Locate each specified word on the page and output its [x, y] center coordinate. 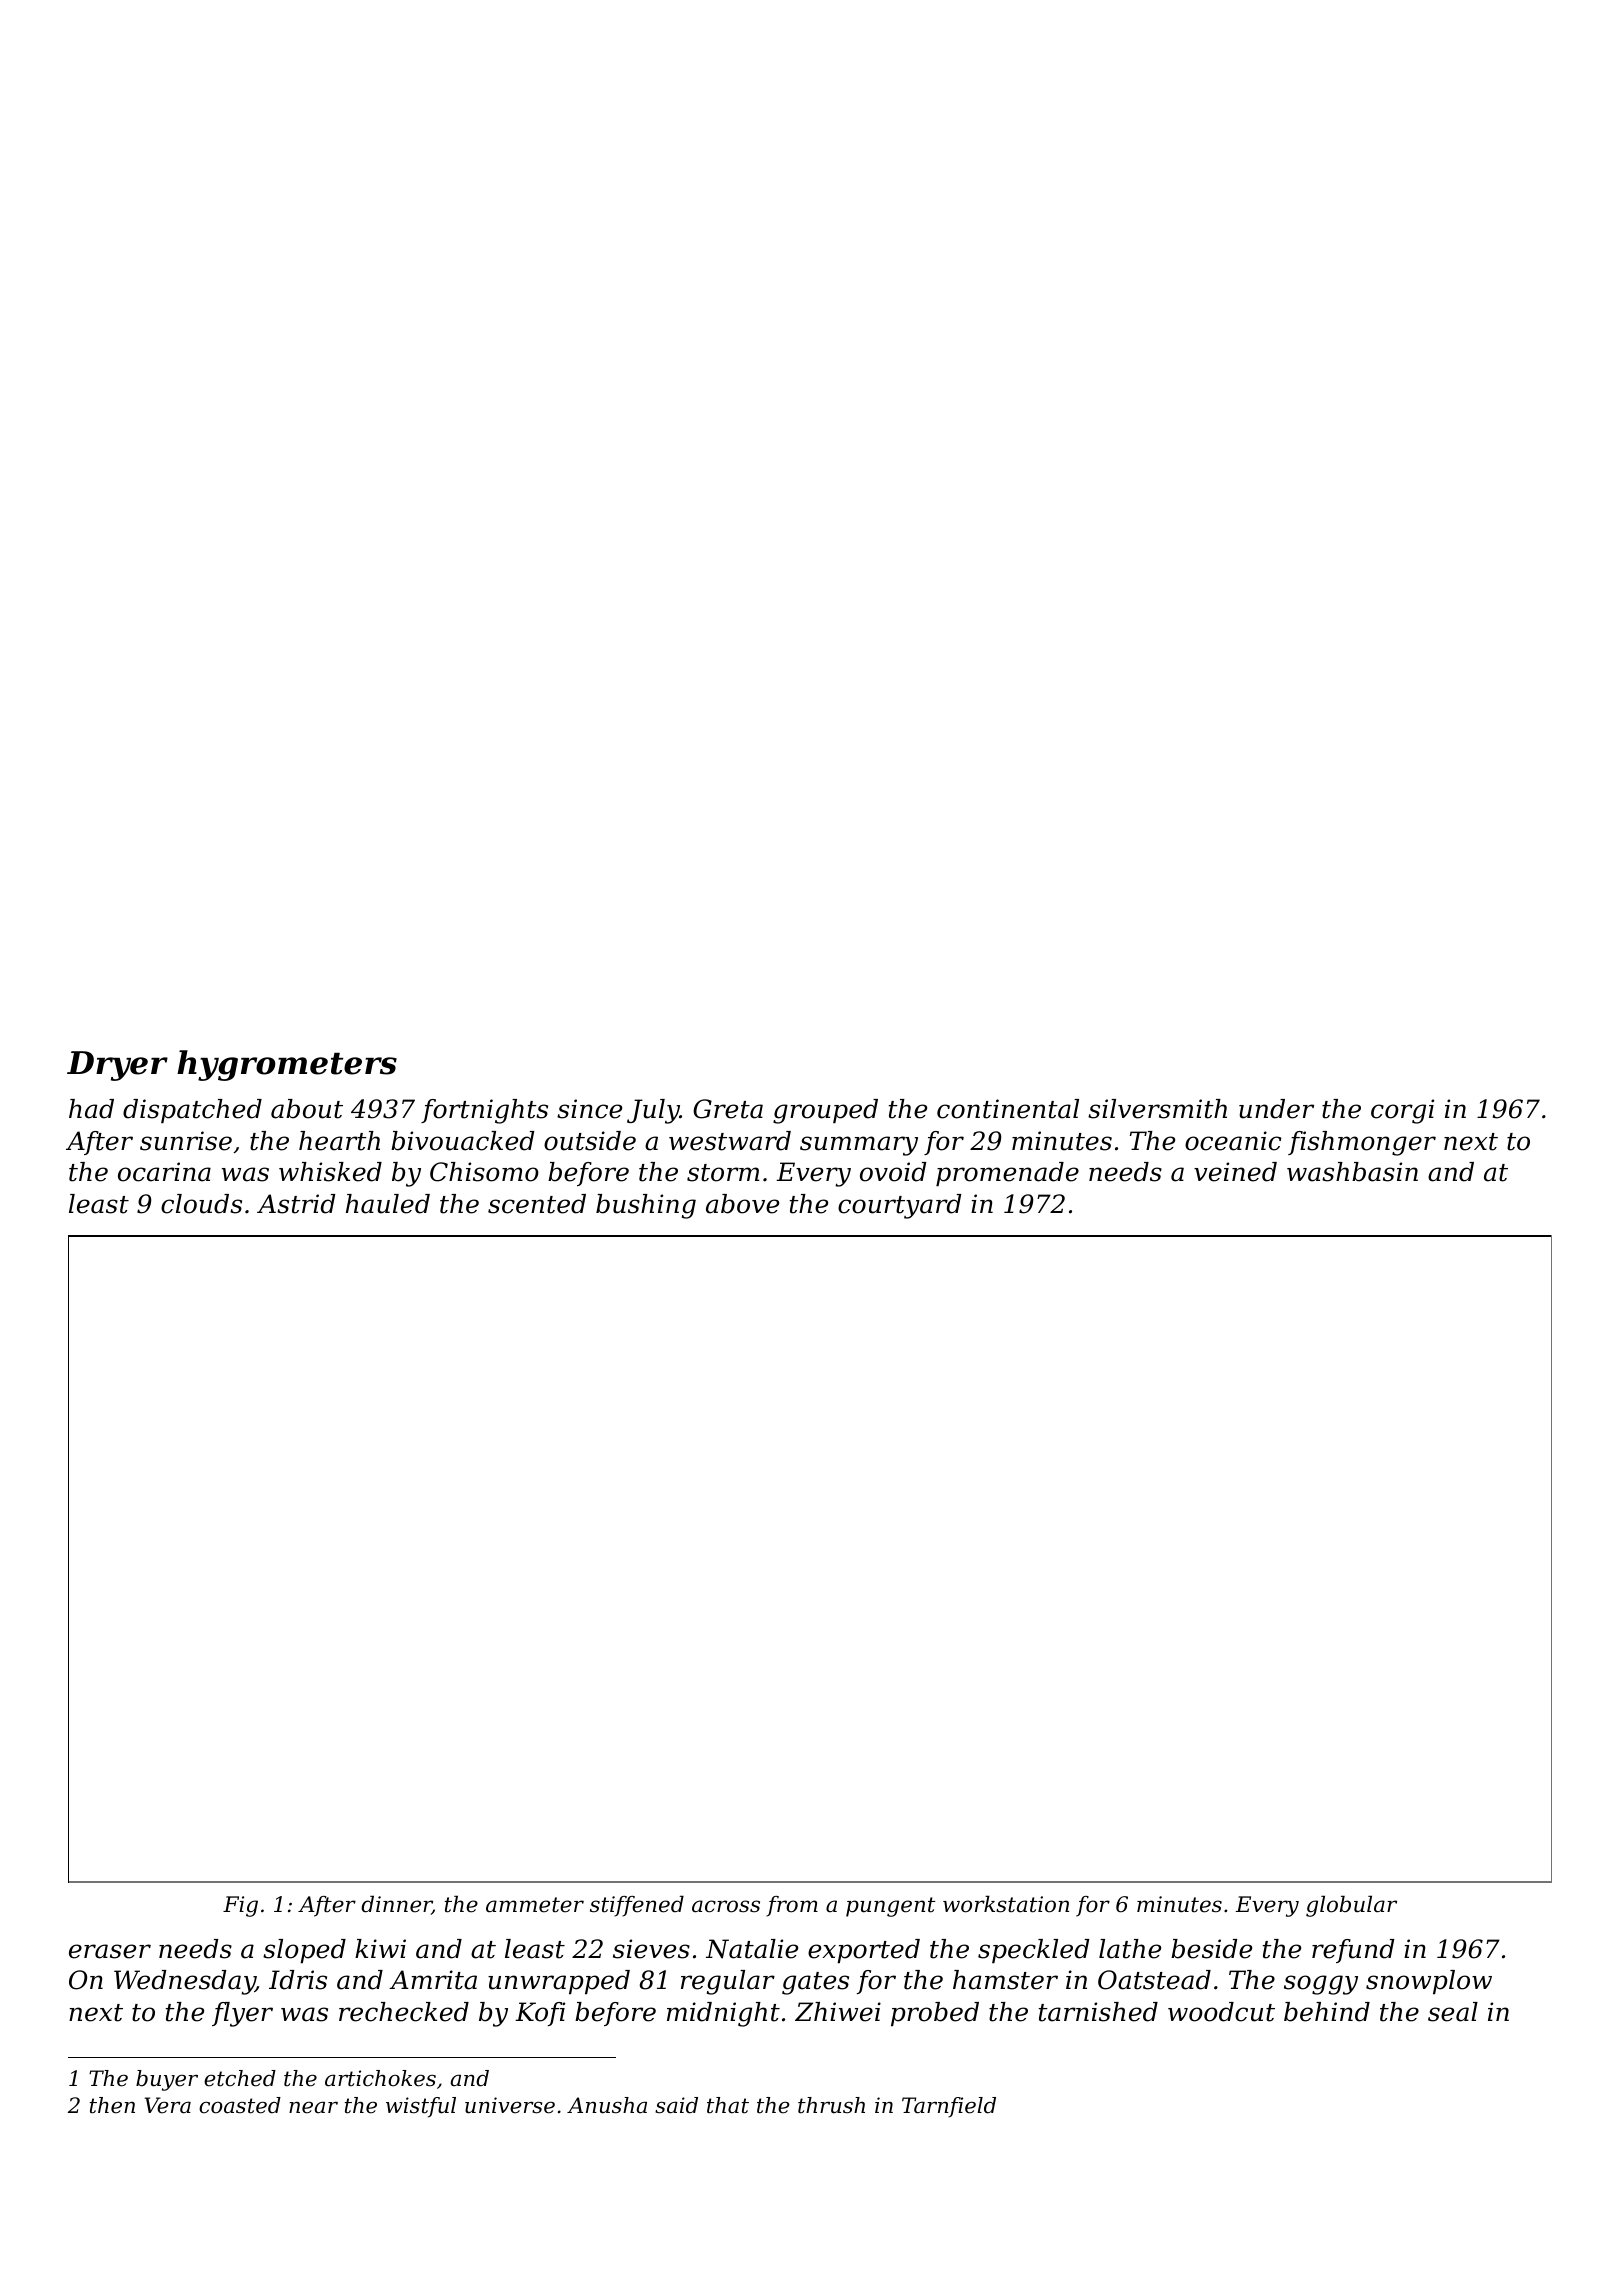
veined [1235, 1172]
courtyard [899, 1206]
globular [1351, 1906]
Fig [240, 1906]
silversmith [1157, 1109]
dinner [396, 1905]
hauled [388, 1204]
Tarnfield [949, 2107]
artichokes [380, 2078]
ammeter [535, 1905]
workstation [1006, 1904]
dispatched [192, 1111]
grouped [825, 1111]
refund [1353, 1951]
